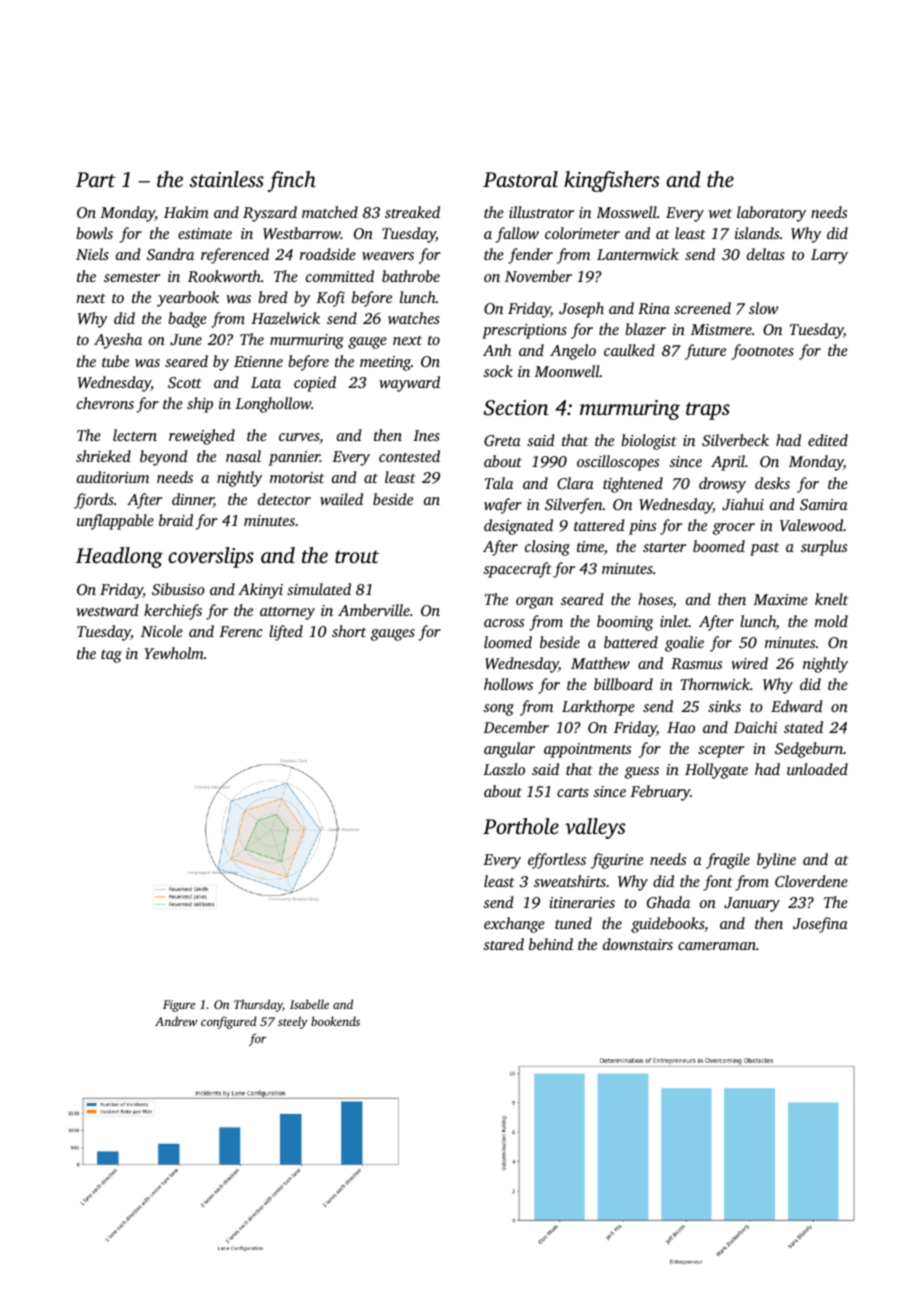 This document has height=1311, width=924. Describe the element at coordinates (286, 633) in the document. I see `lifted` at that location.
